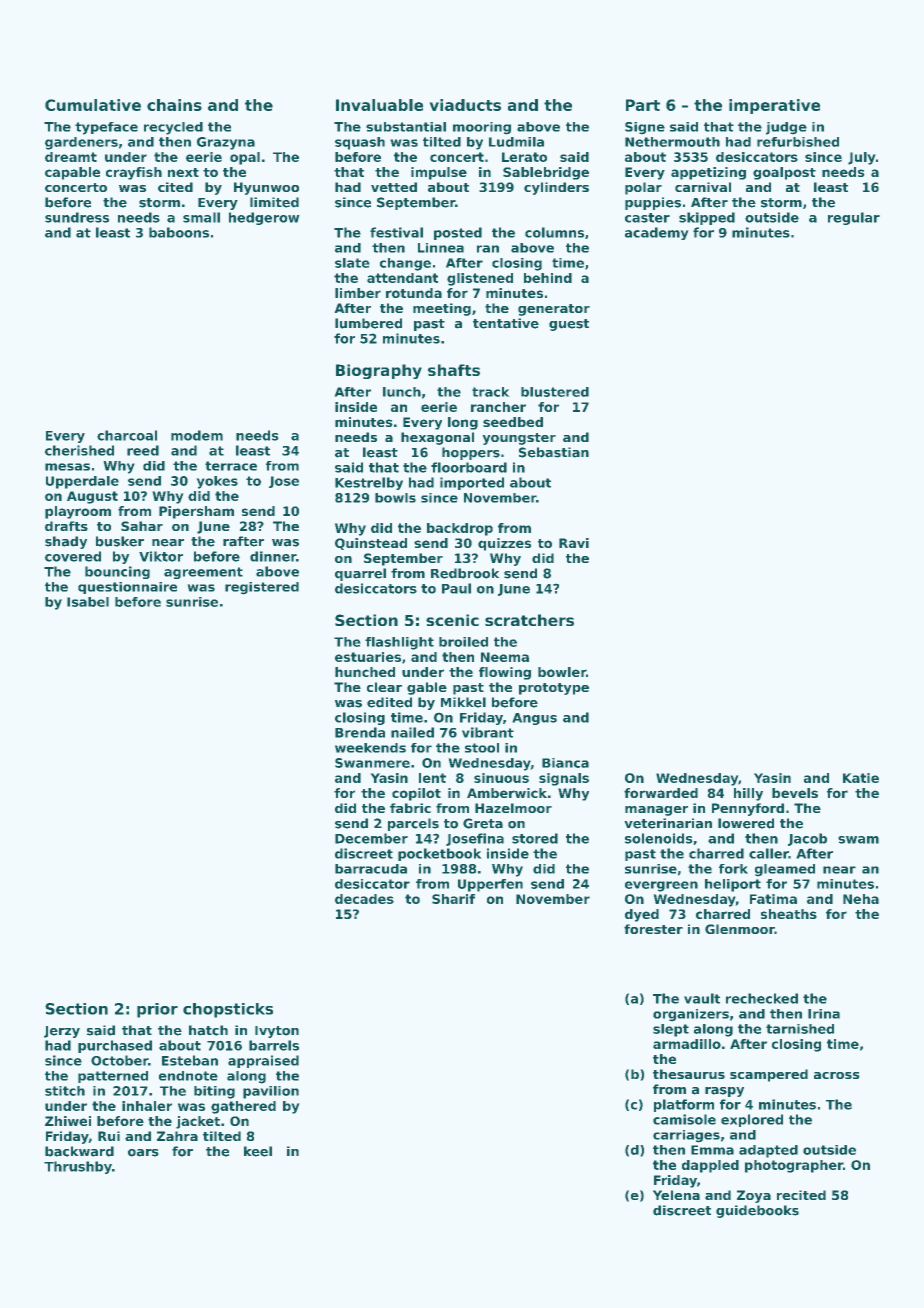 This screenshot has width=924, height=1308. Describe the element at coordinates (774, 106) in the screenshot. I see `imperative` at that location.
